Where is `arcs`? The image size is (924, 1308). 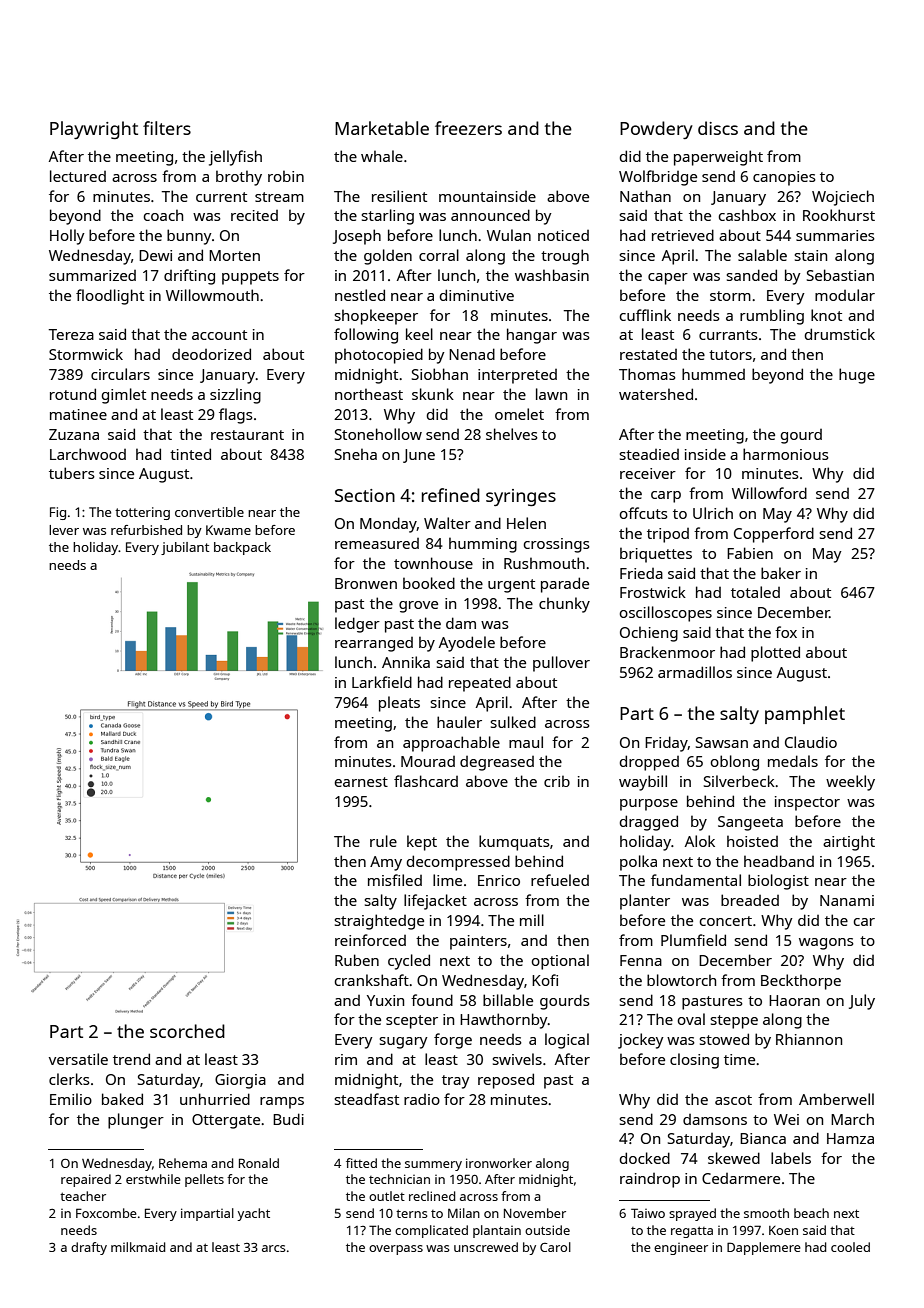 arcs is located at coordinates (274, 1248).
